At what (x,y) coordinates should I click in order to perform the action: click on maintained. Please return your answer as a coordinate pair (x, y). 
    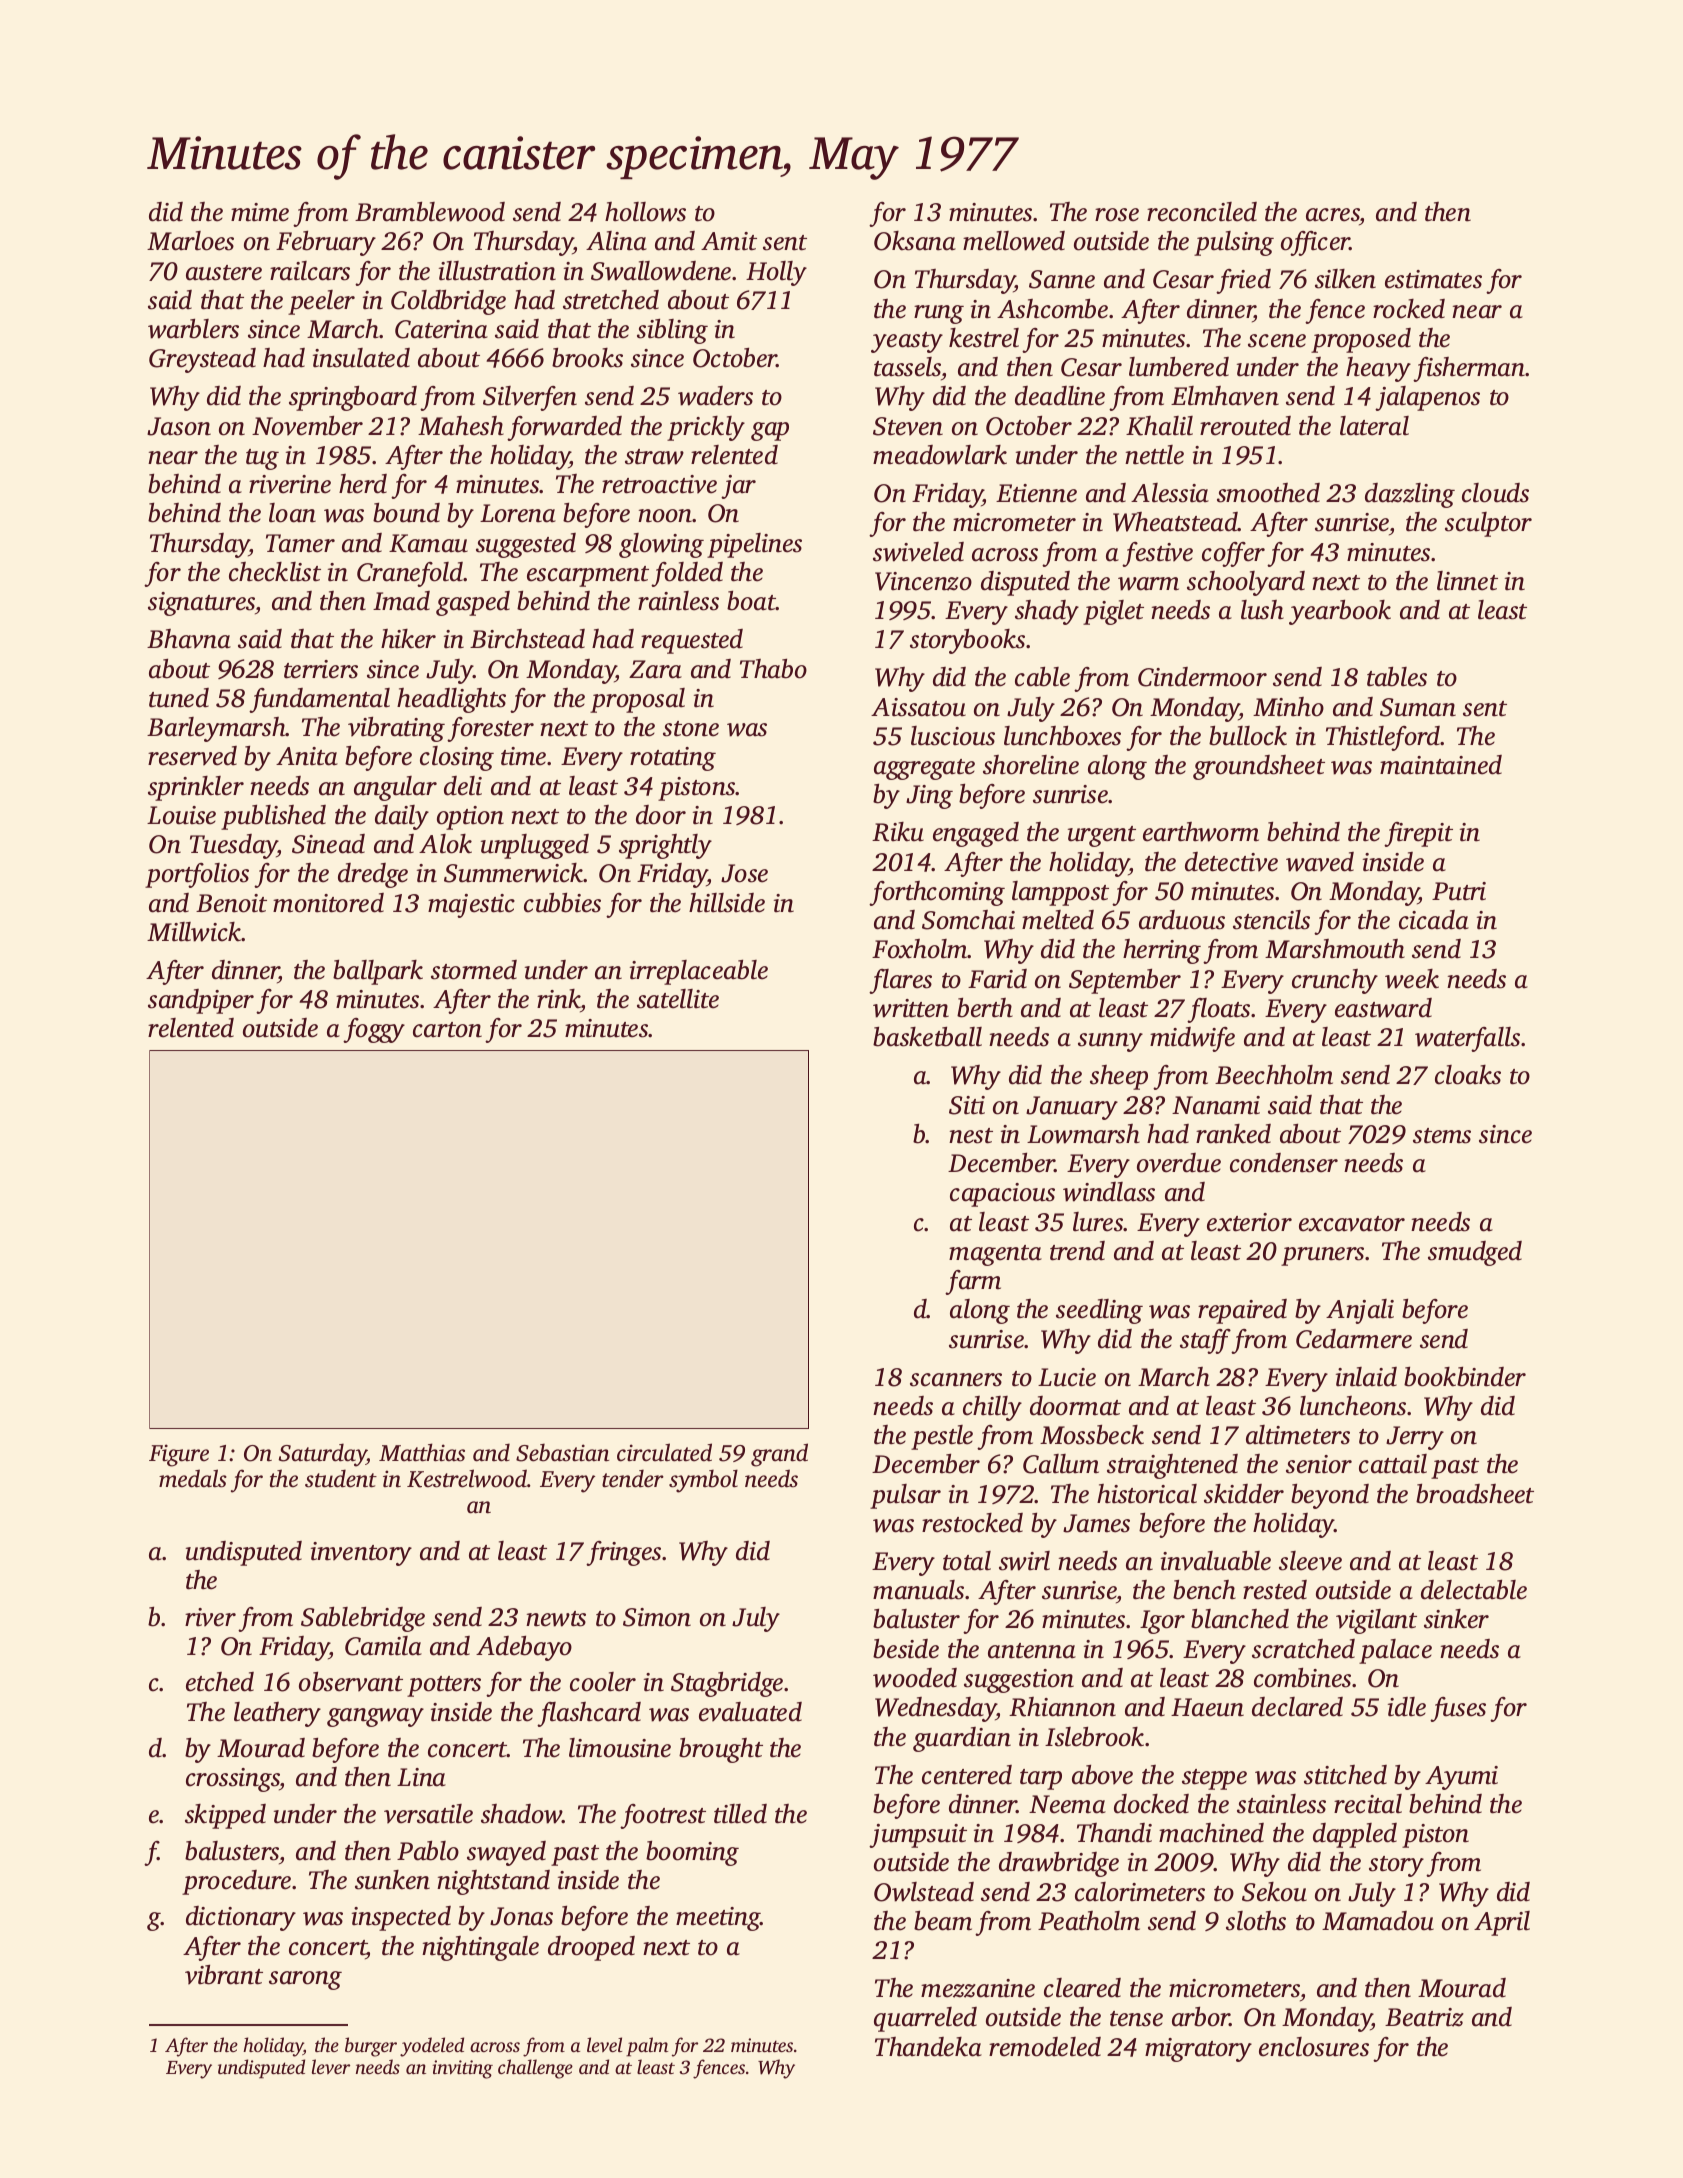
    Looking at the image, I should click on (1441, 765).
